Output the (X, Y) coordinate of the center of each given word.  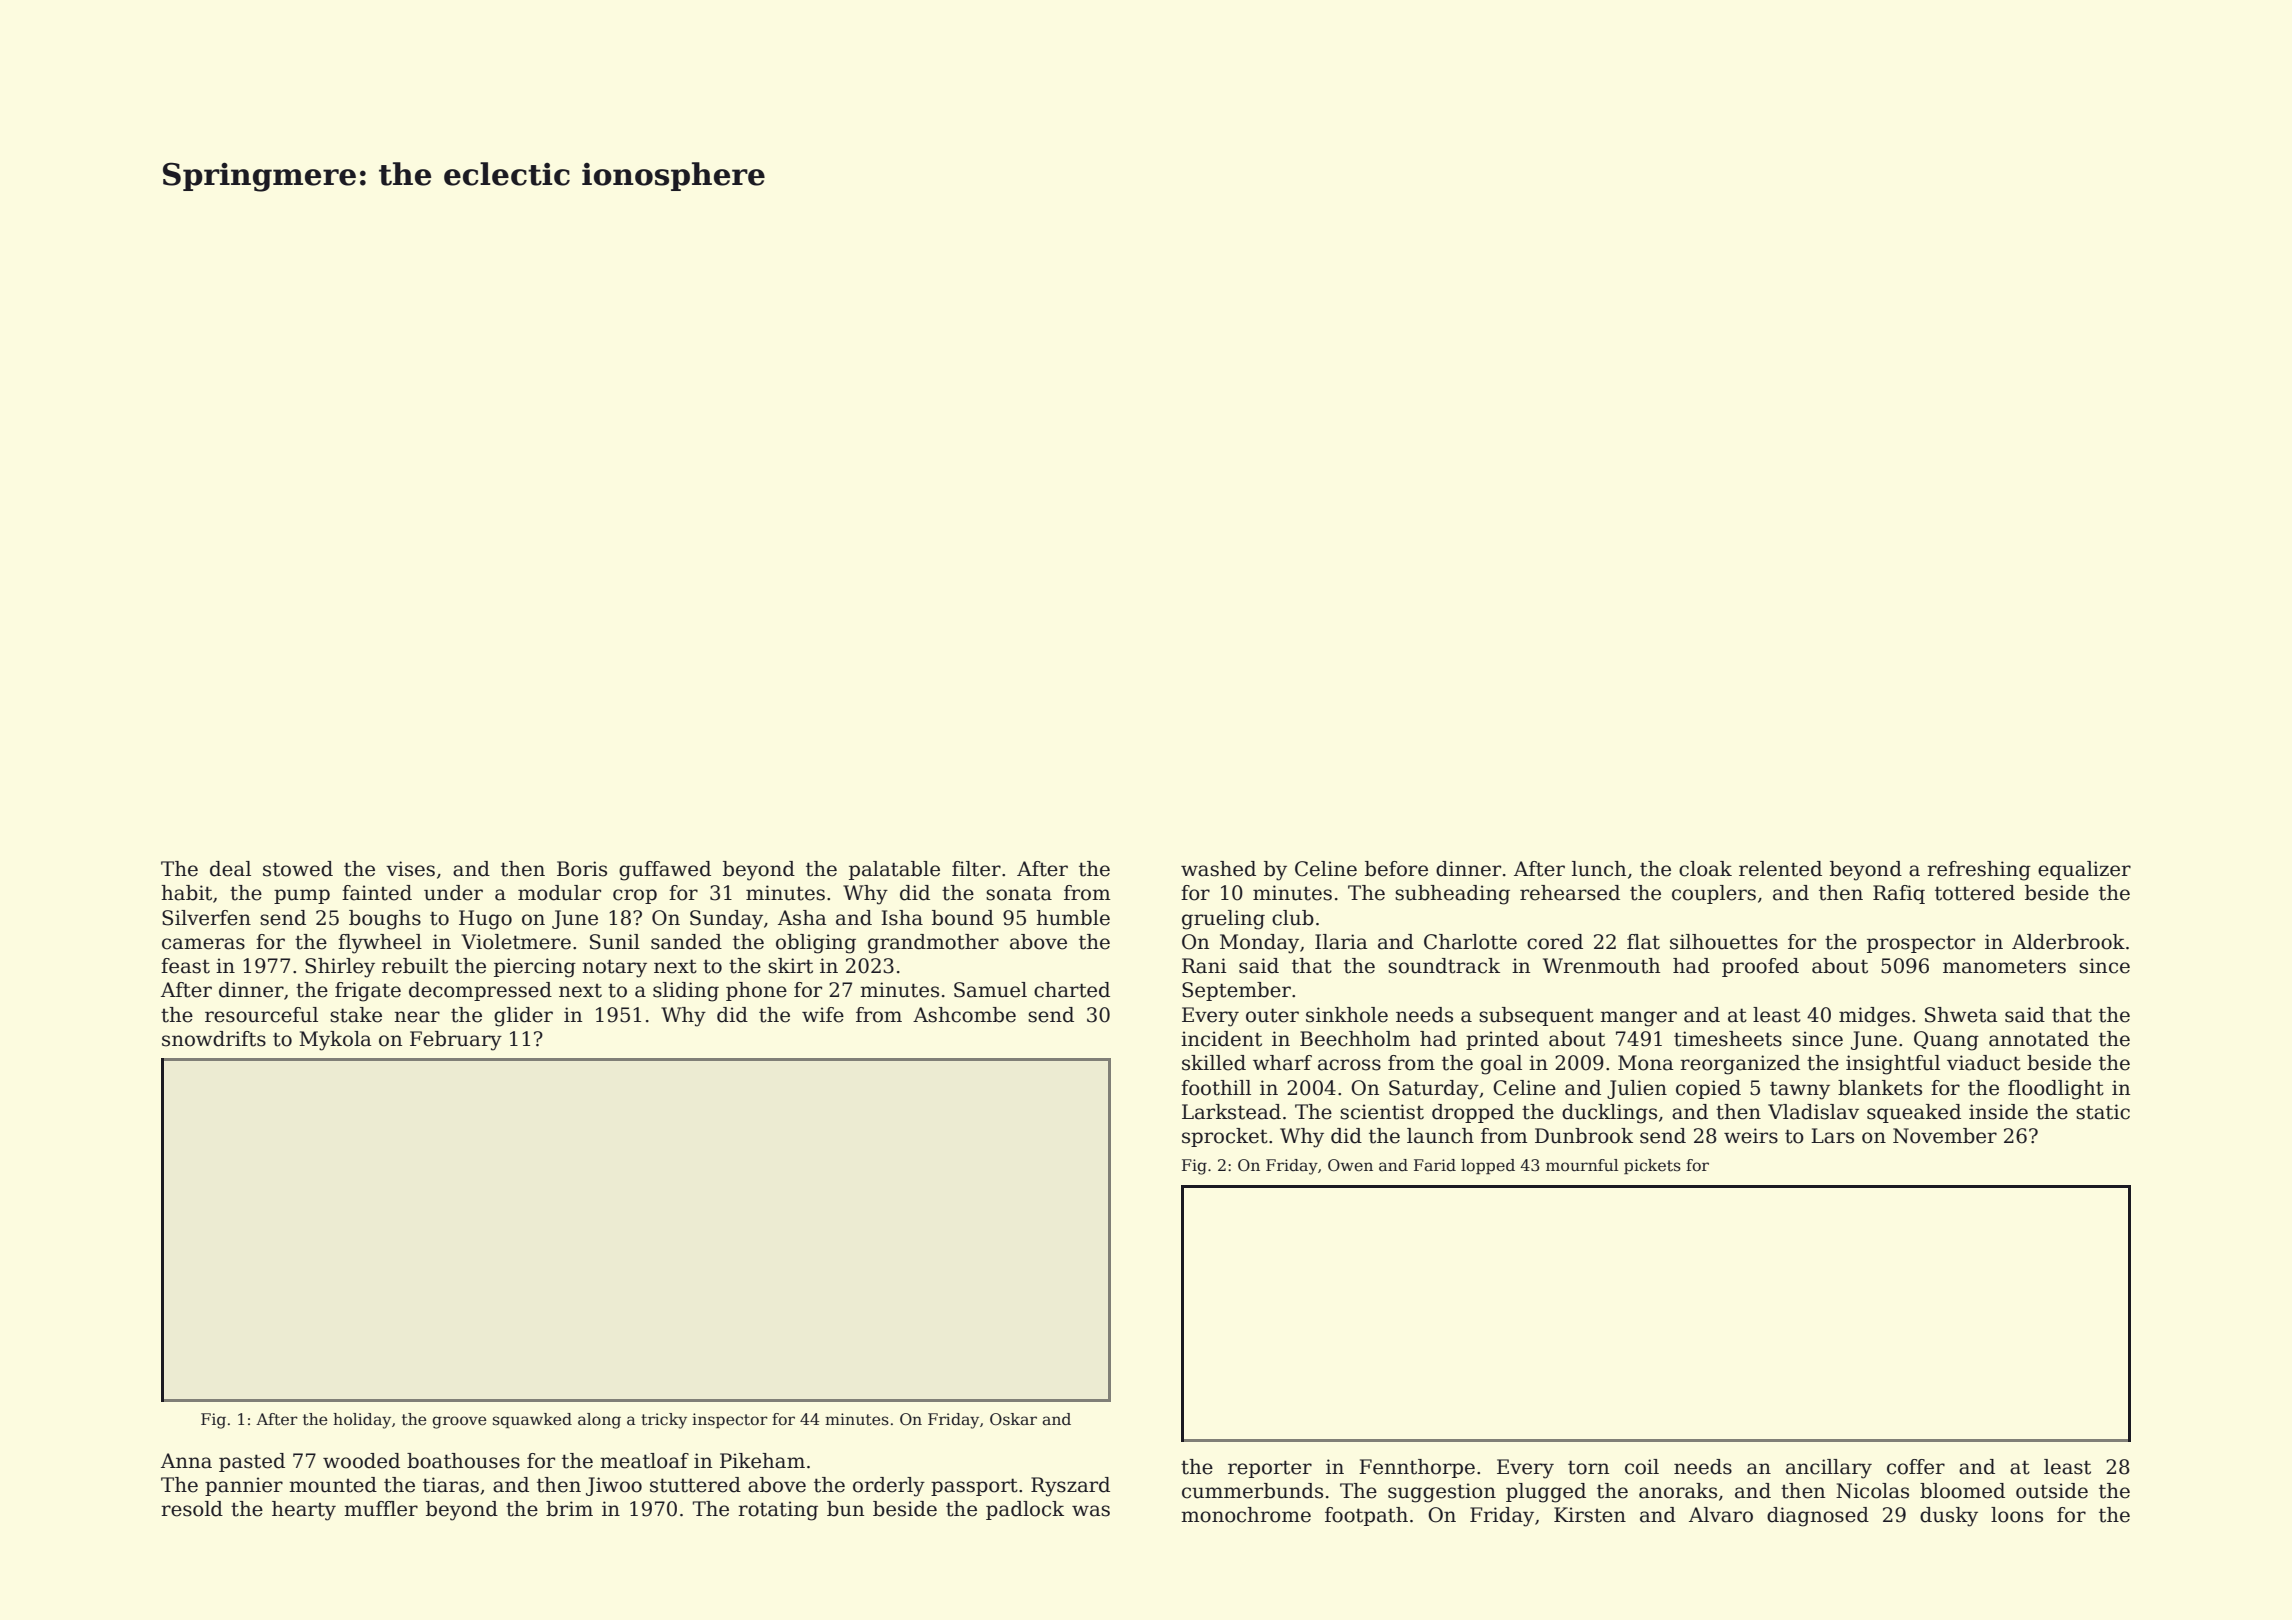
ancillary (1829, 1469)
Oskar (1013, 1419)
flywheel (380, 944)
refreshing (1979, 871)
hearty (304, 1511)
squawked (532, 1420)
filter (976, 869)
